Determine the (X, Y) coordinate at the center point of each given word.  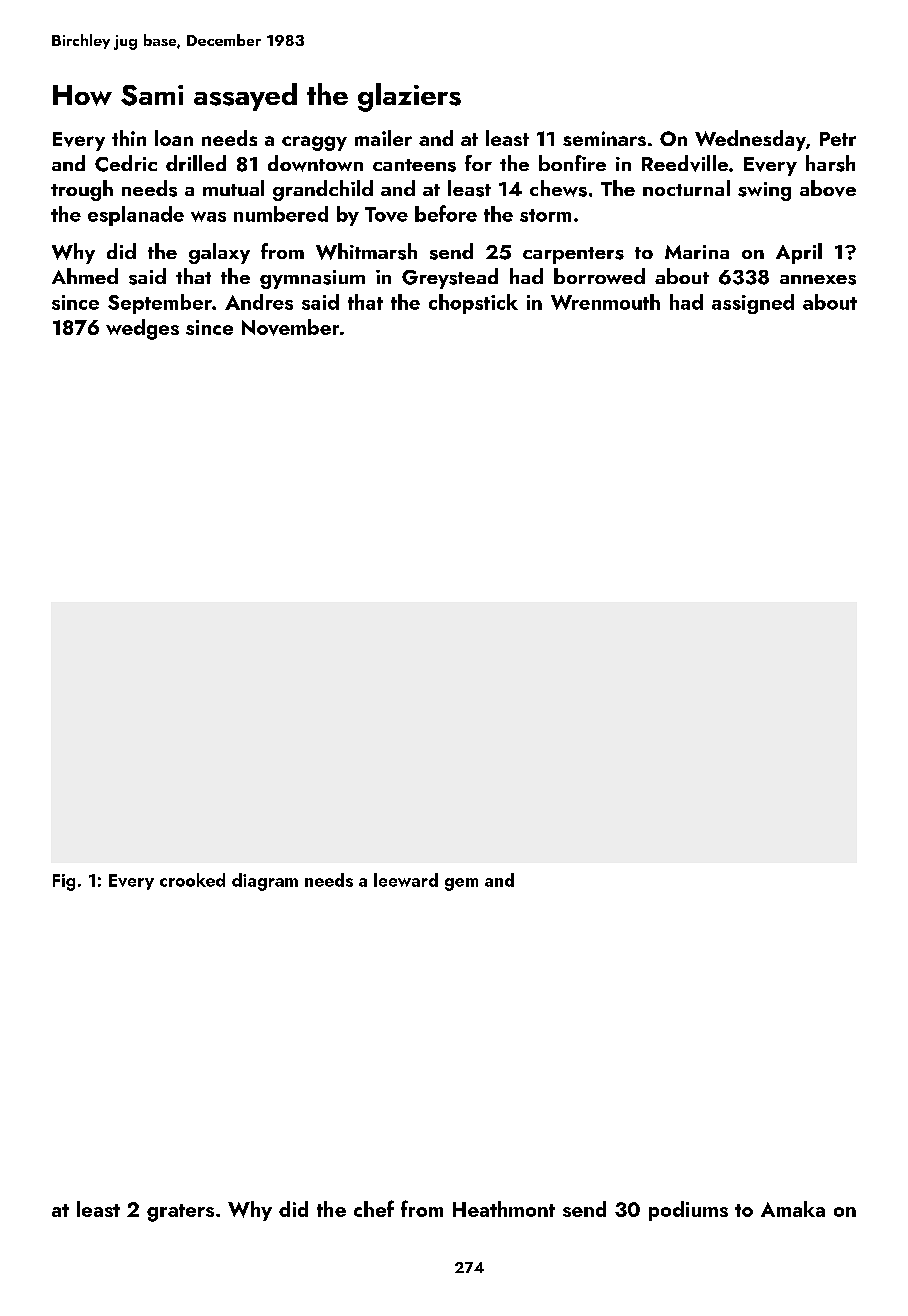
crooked (192, 880)
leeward (406, 880)
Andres (259, 302)
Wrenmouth (605, 302)
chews (558, 188)
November (290, 327)
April (799, 253)
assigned (753, 304)
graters (180, 1213)
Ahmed (85, 276)
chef (374, 1208)
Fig (64, 882)
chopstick (473, 304)
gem (461, 884)
